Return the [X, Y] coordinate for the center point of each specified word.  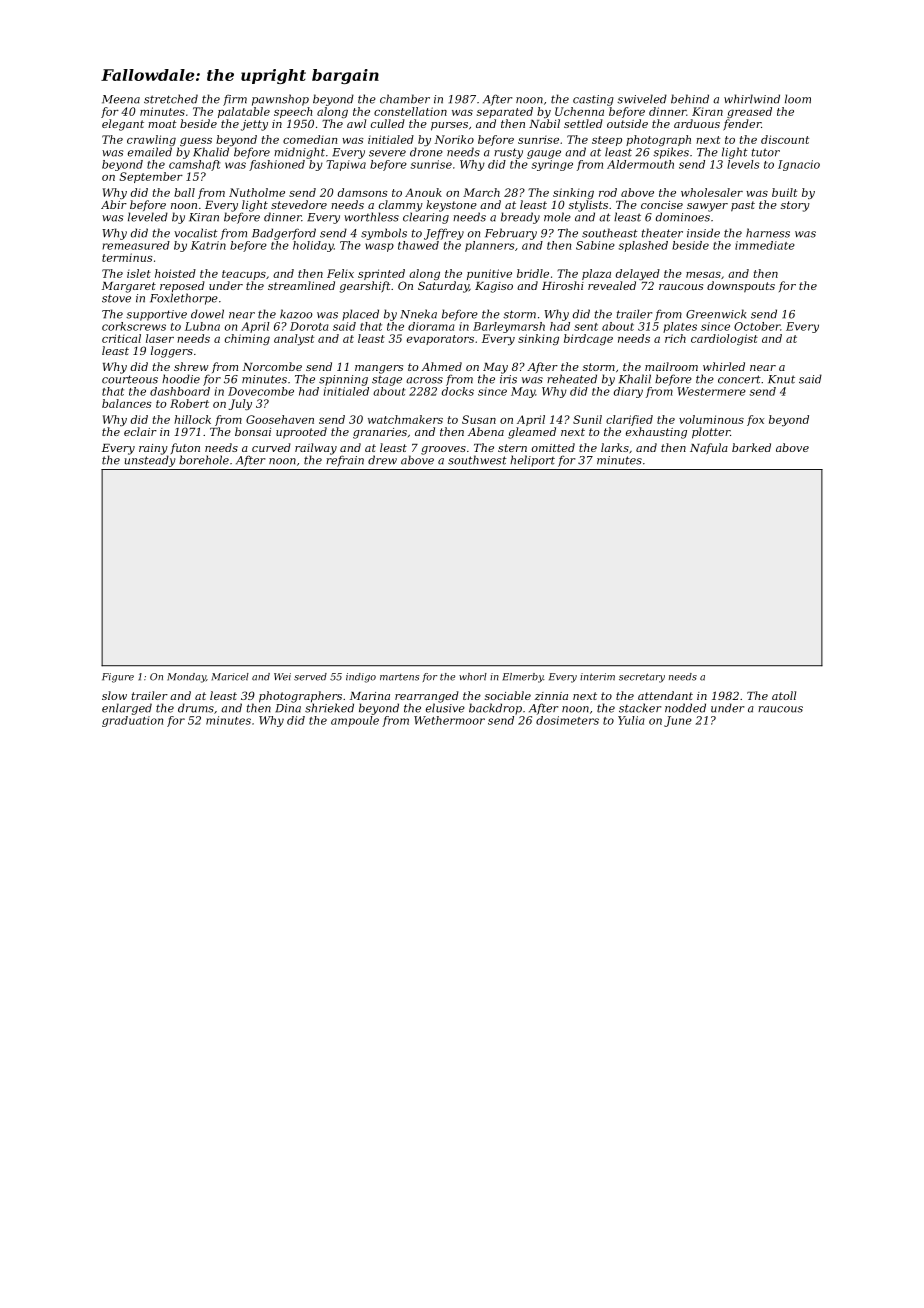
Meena [121, 99]
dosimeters [567, 720]
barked [751, 447]
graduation [132, 721]
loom [798, 99]
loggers [172, 352]
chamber [405, 99]
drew [382, 460]
